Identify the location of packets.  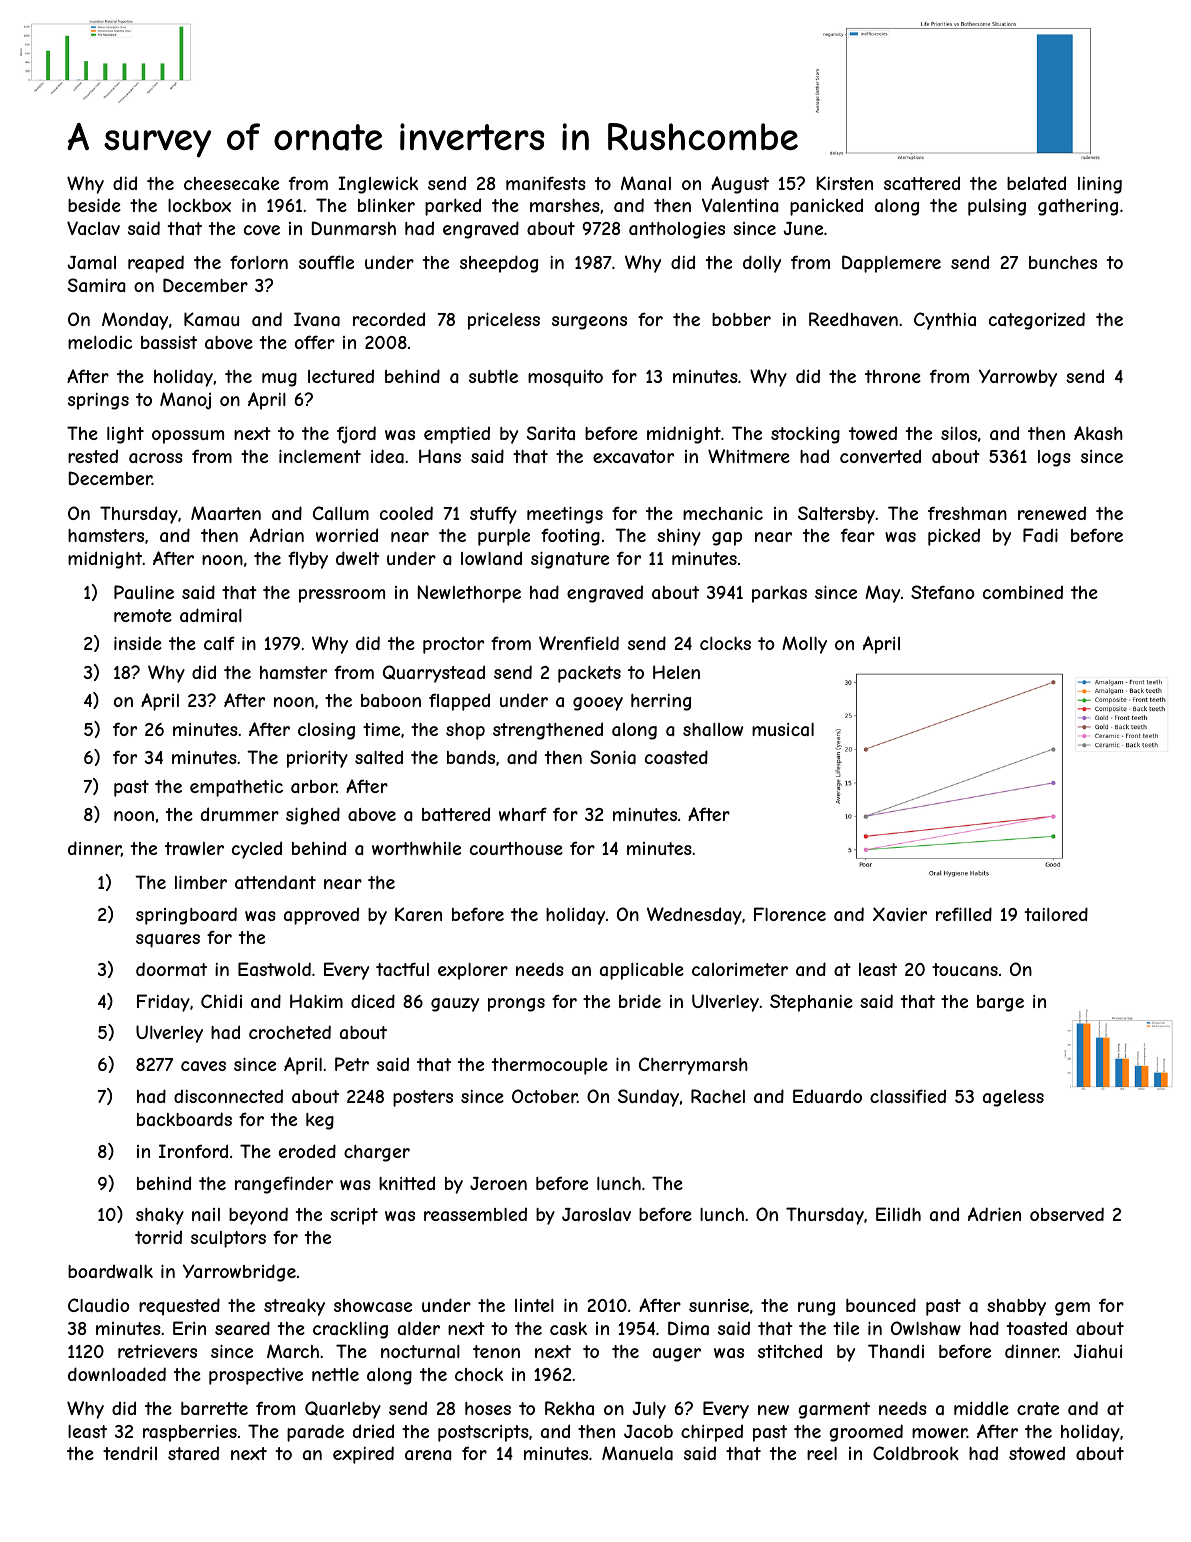
(589, 674).
